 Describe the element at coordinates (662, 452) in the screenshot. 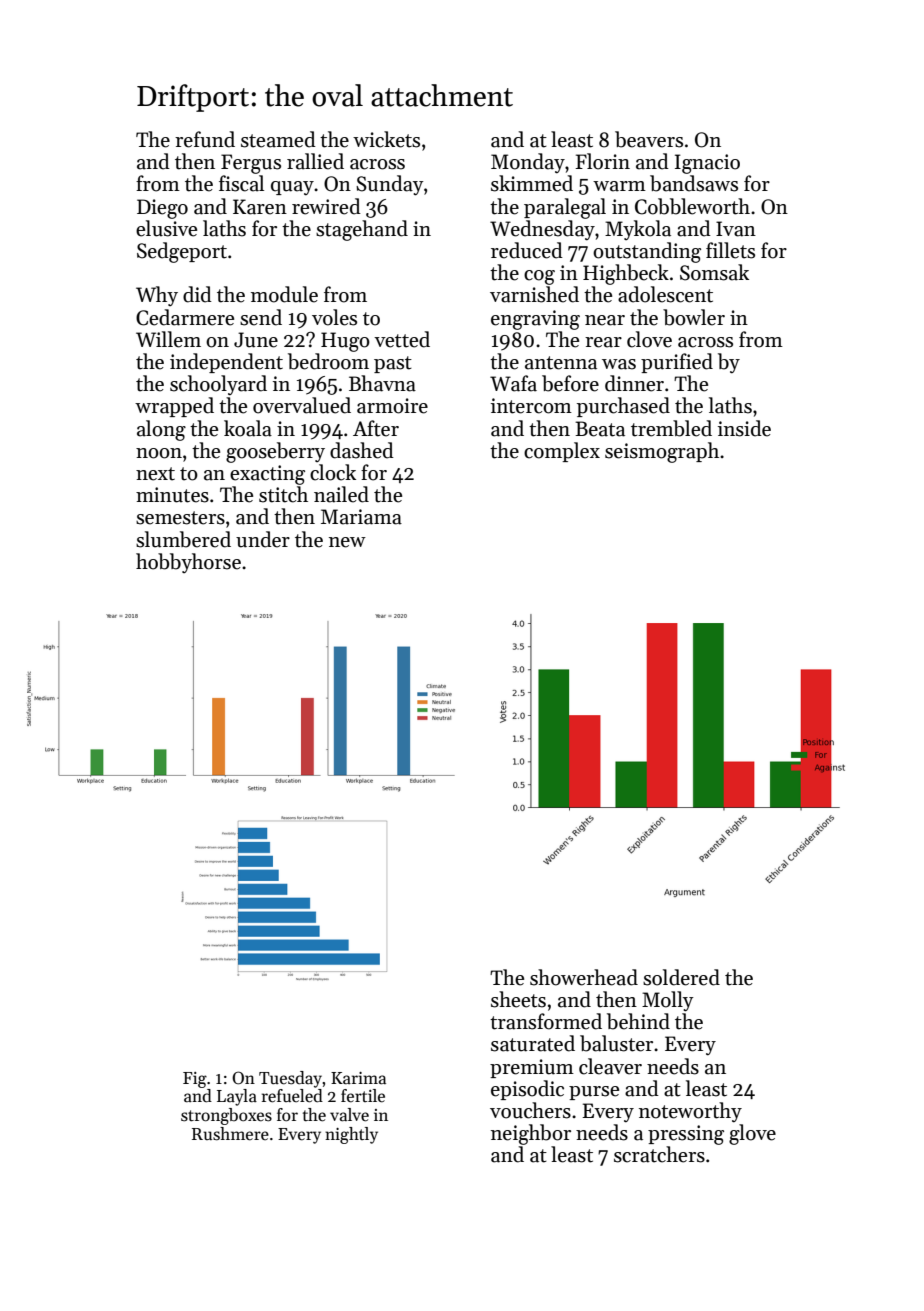

I see `seismograph` at that location.
